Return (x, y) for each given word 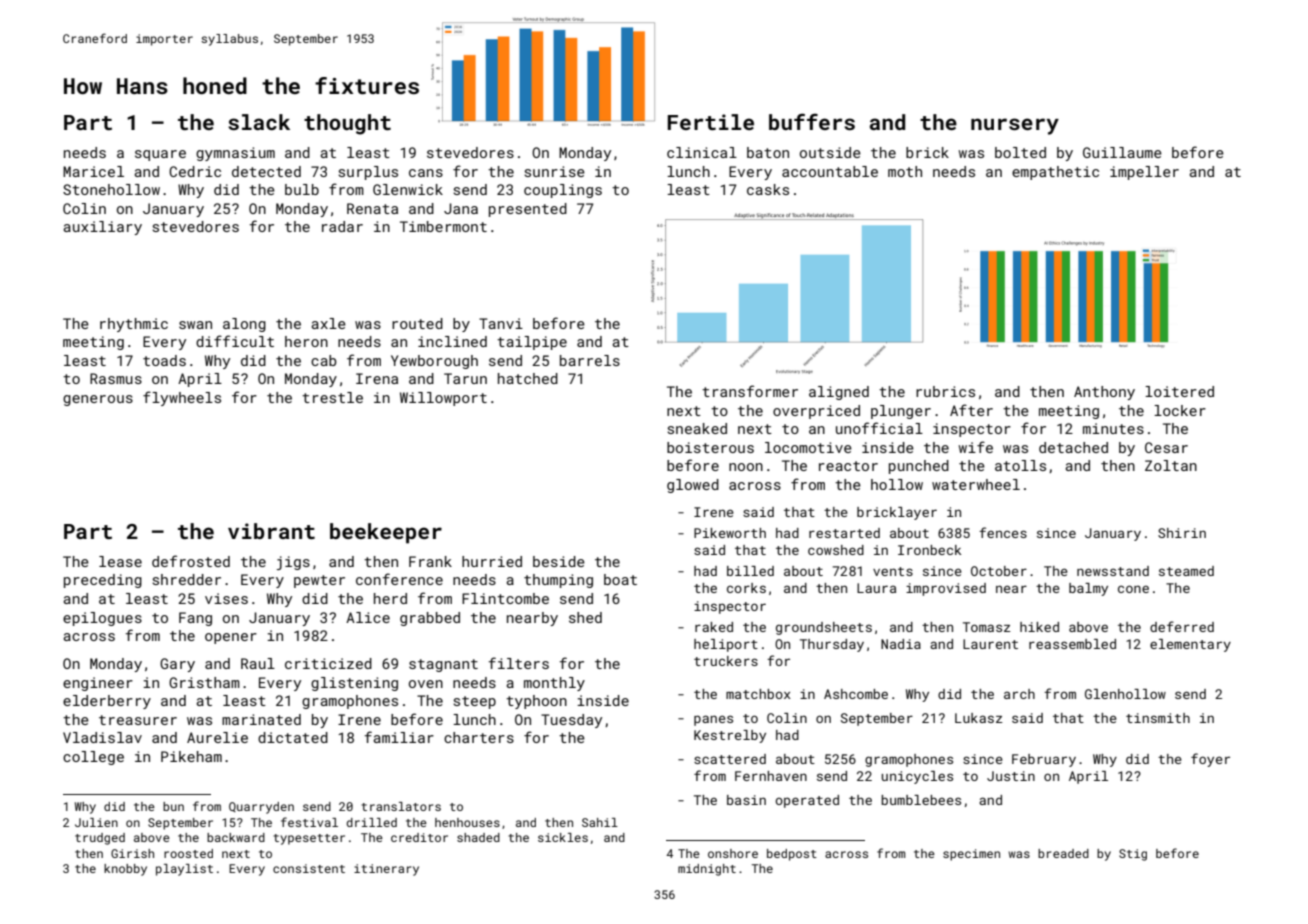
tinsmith (1158, 718)
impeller (1144, 173)
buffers (812, 121)
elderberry (107, 702)
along (244, 325)
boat (620, 579)
